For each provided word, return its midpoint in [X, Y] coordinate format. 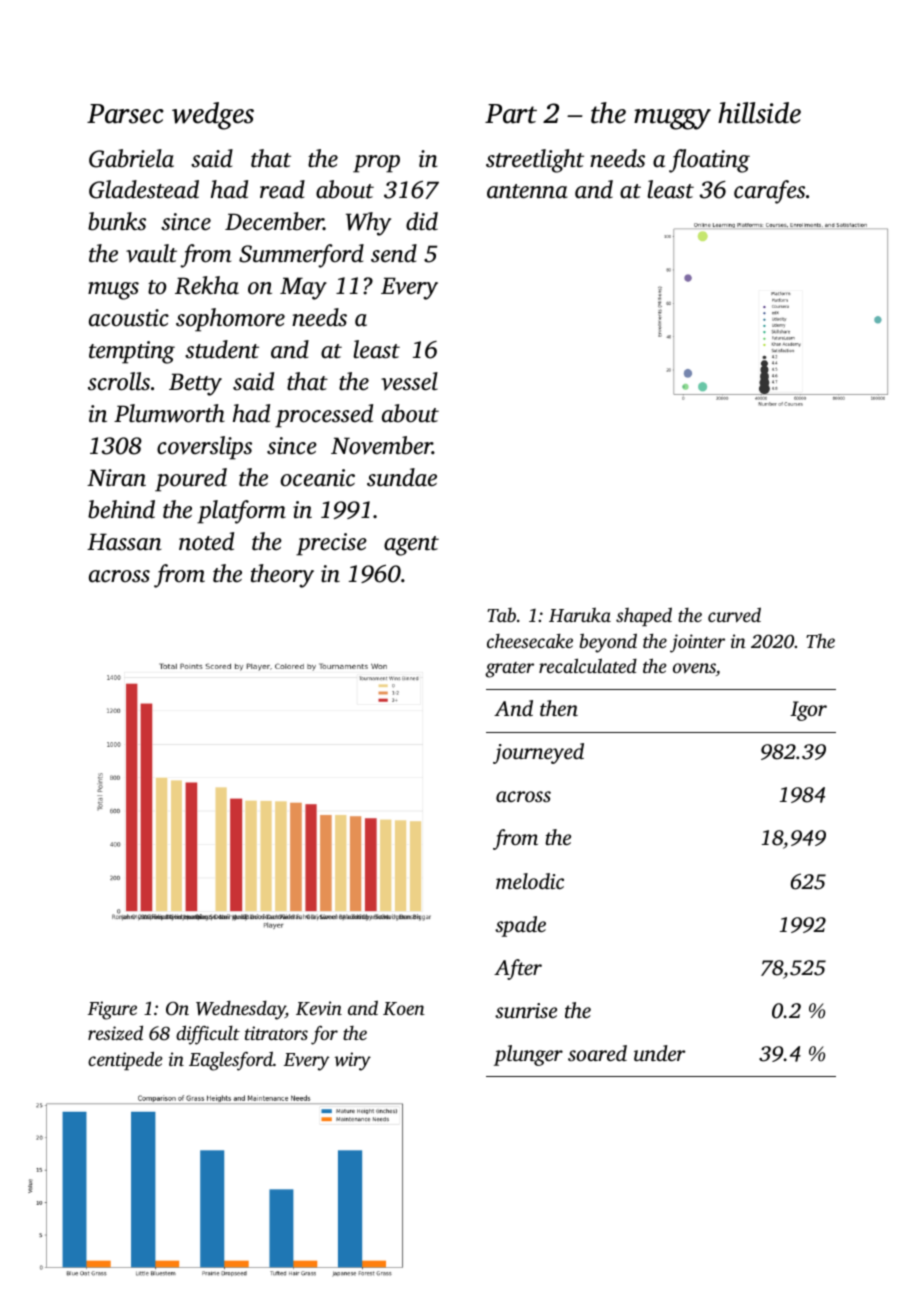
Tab [501, 615]
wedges [213, 116]
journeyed [538, 753]
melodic [530, 881]
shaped [644, 616]
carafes [769, 192]
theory [282, 576]
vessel [409, 381]
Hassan [124, 542]
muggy [672, 119]
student [222, 349]
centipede [125, 1060]
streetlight [535, 161]
